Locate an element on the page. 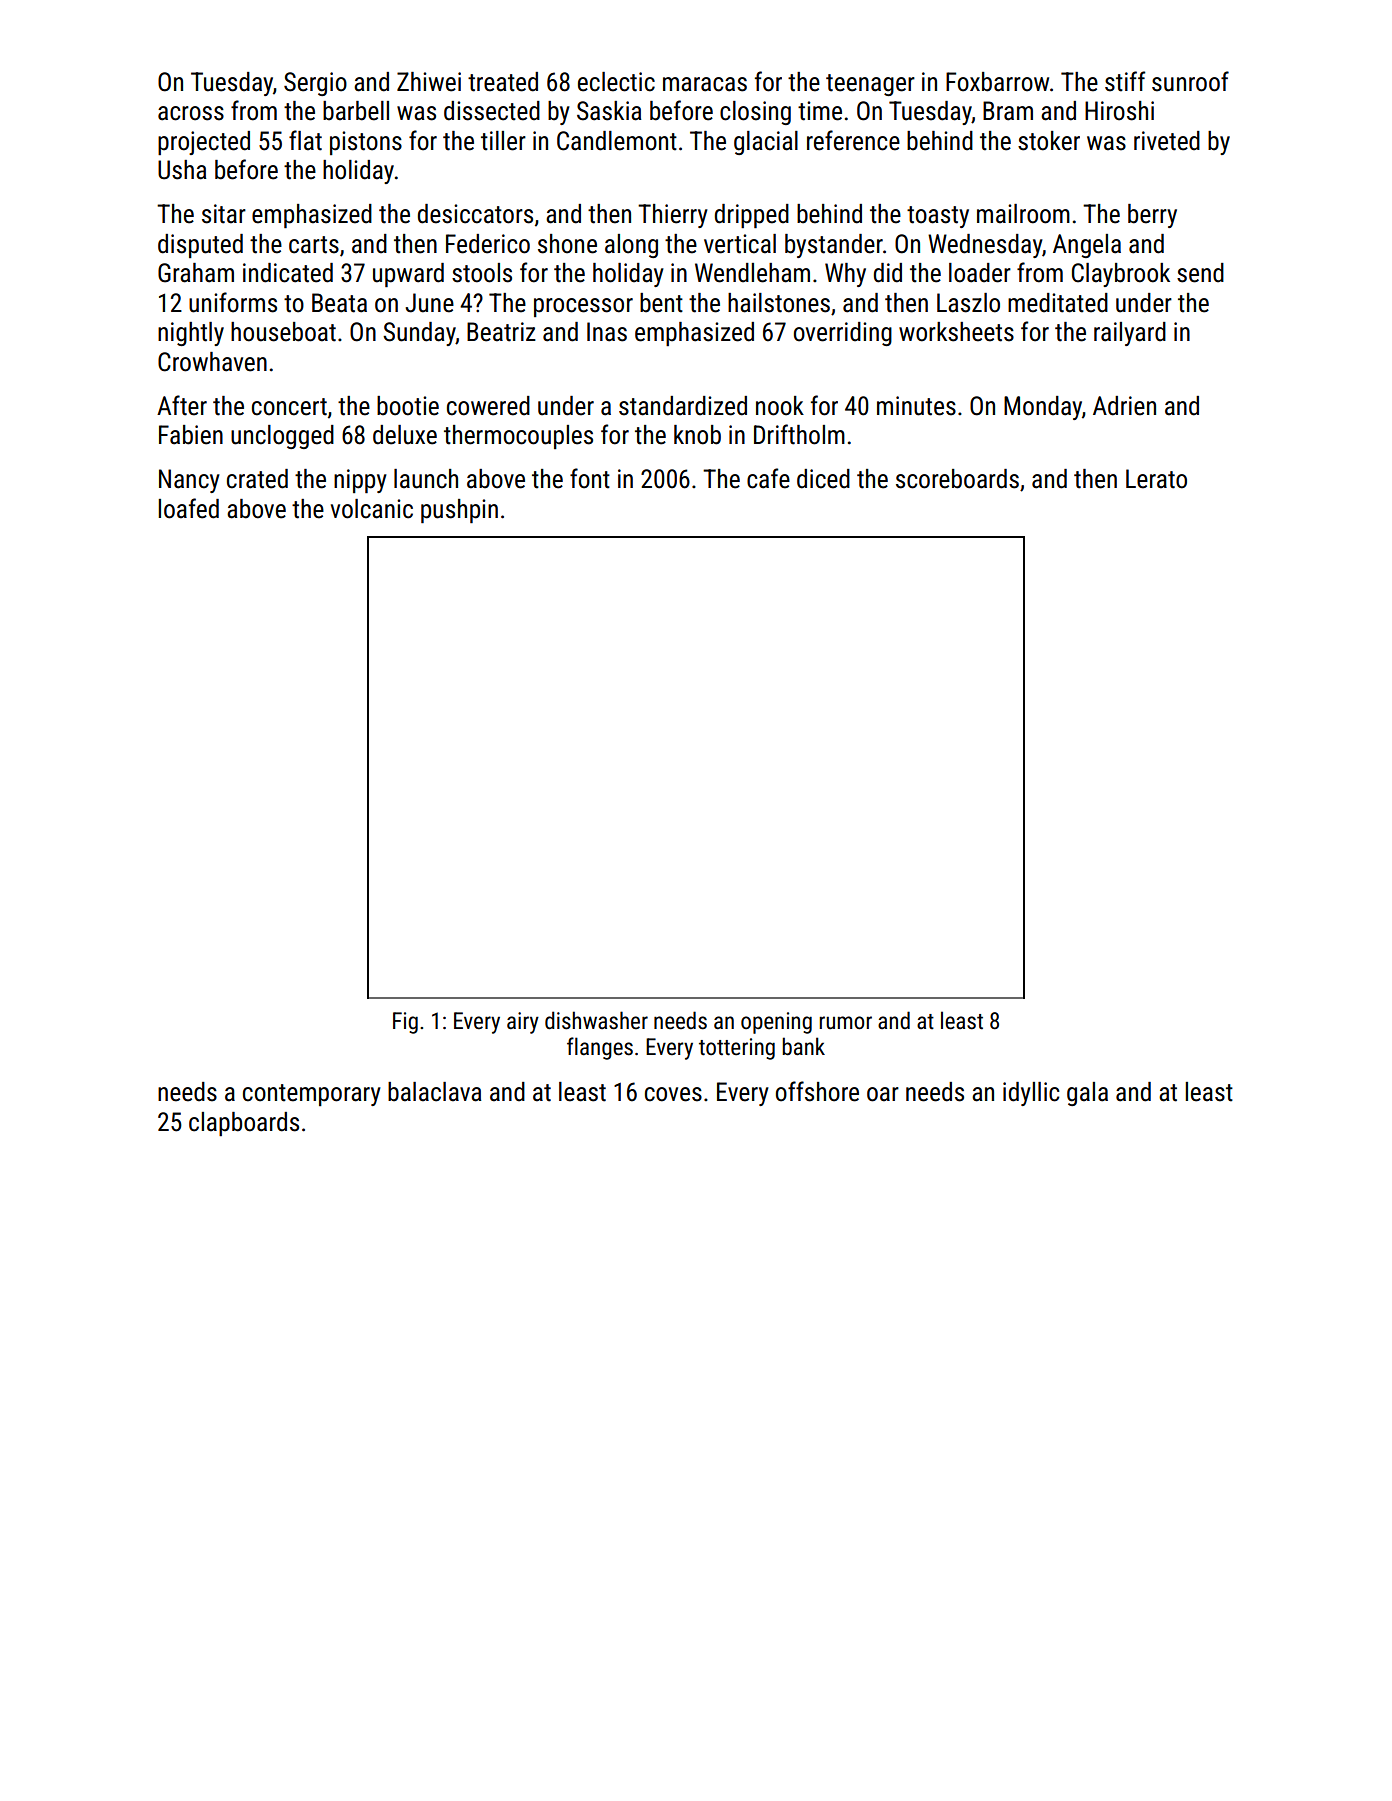 This page has height=1801, width=1392. tottering is located at coordinates (737, 1049).
